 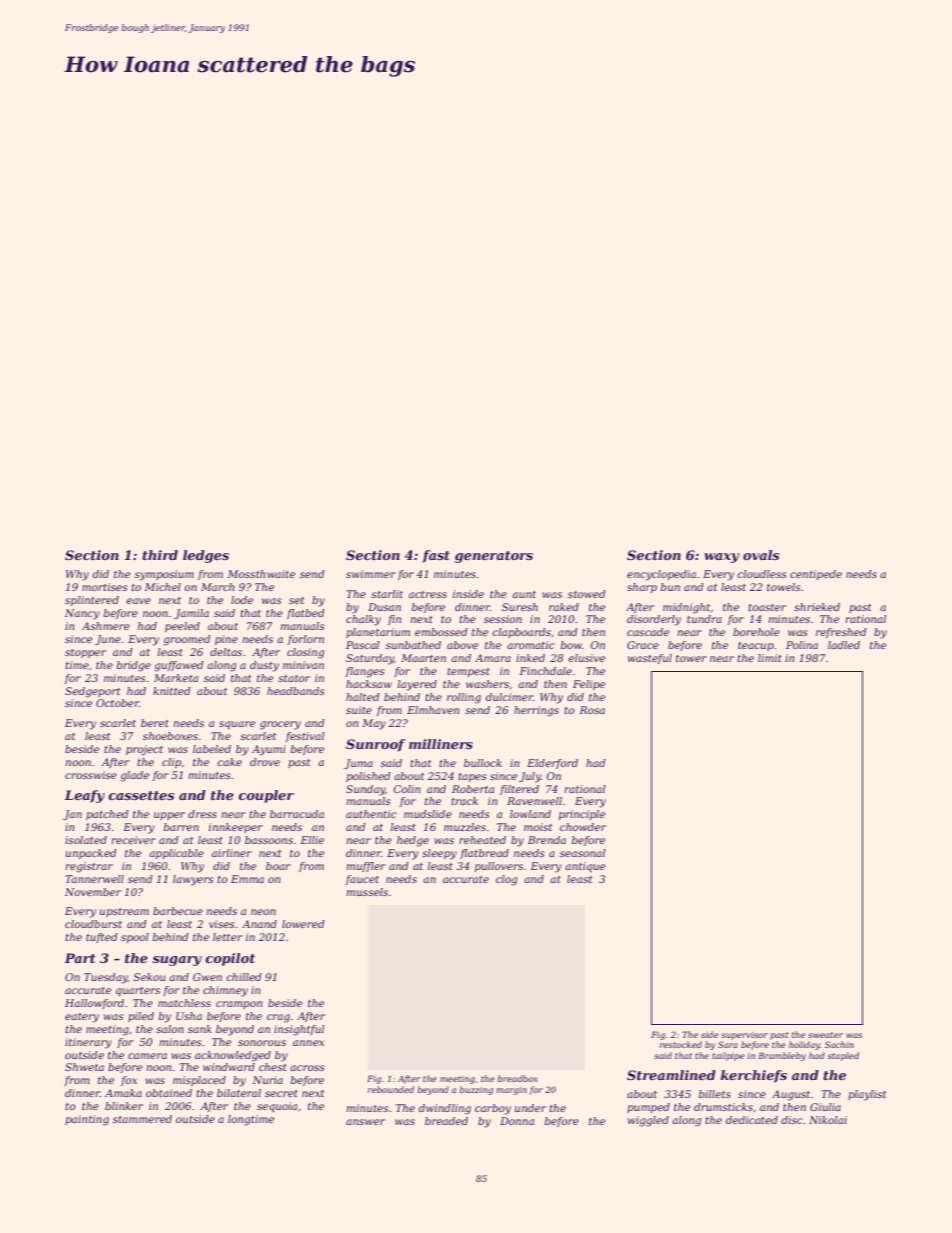 I want to click on embossed, so click(x=441, y=632).
